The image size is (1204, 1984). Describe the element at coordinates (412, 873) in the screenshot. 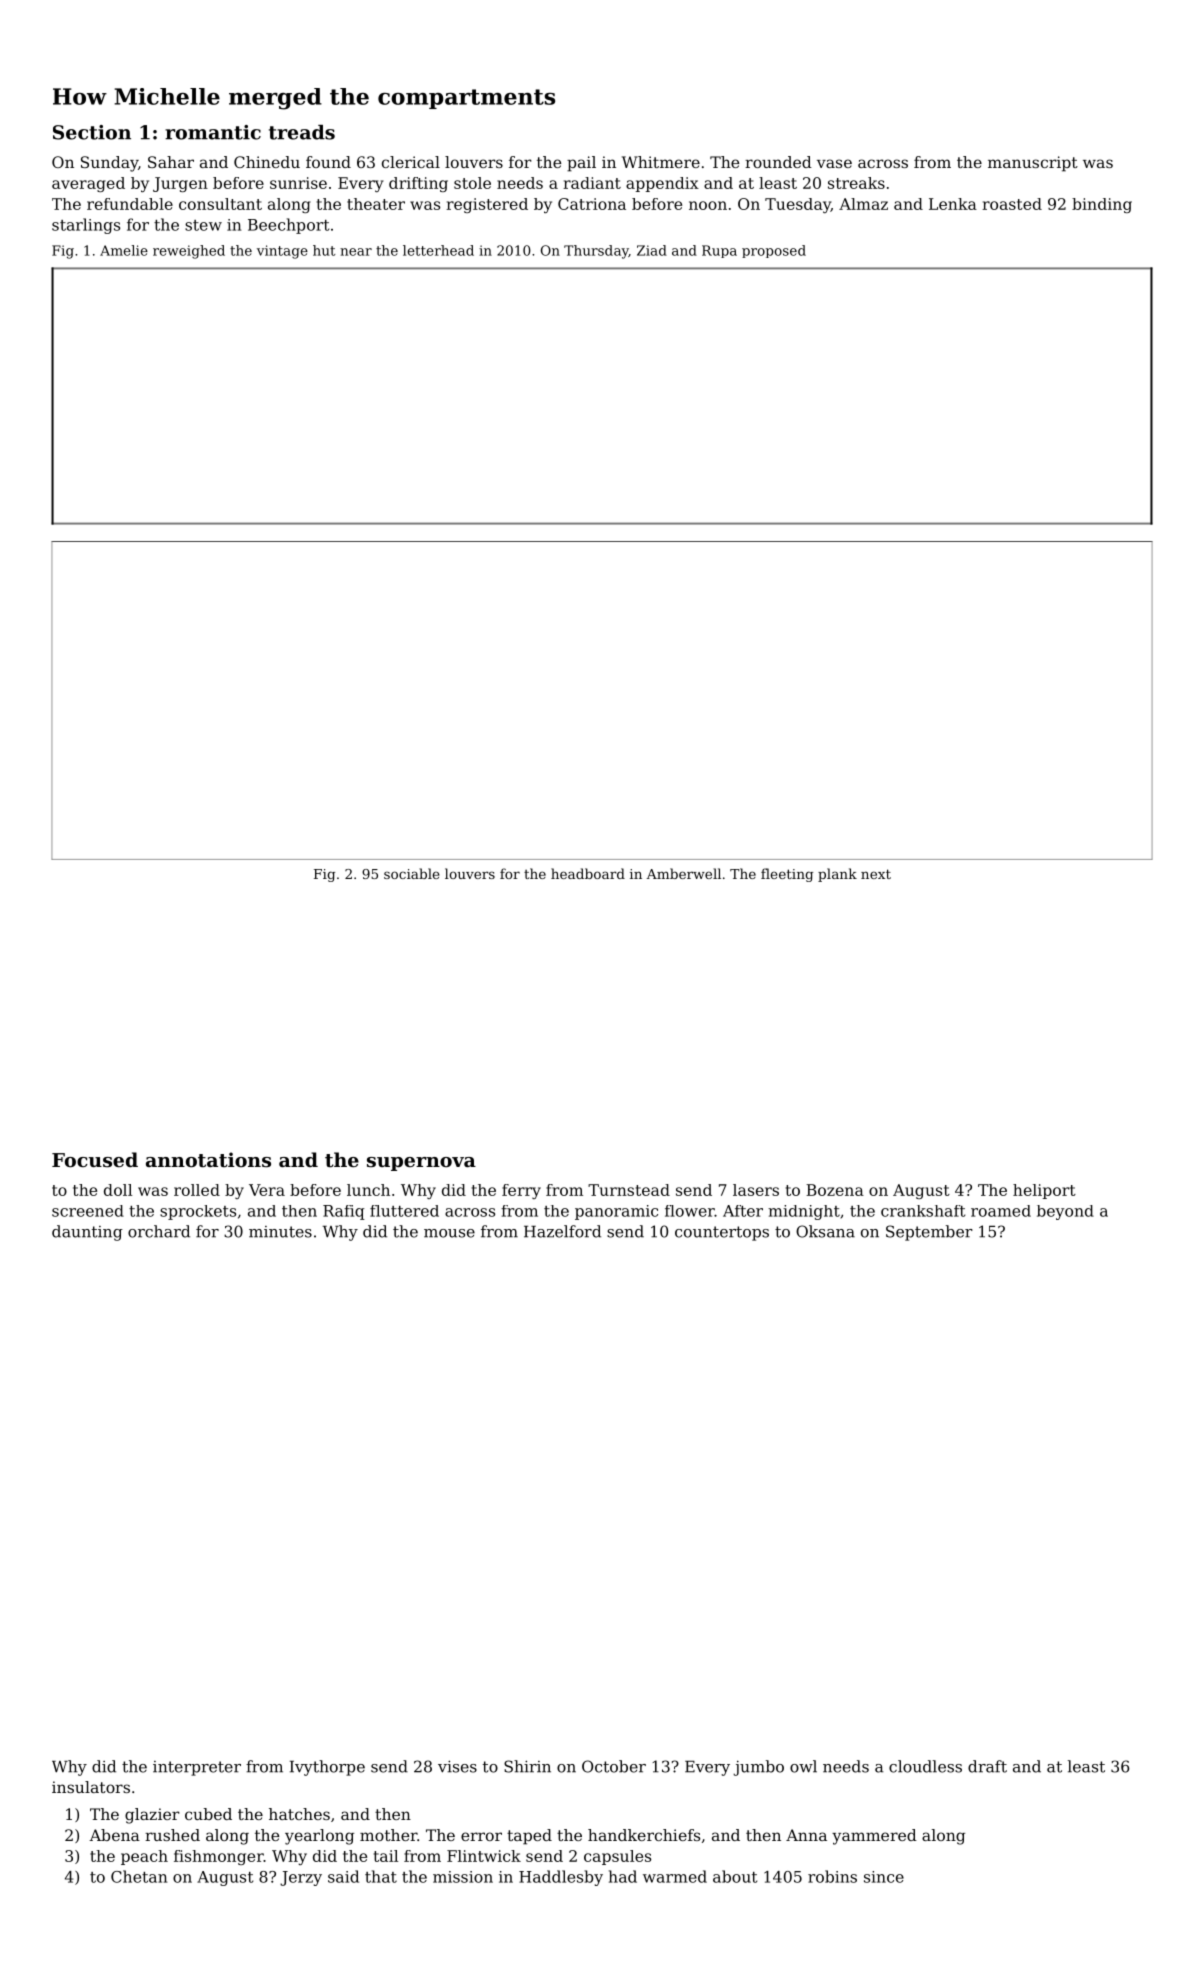

I see `sociable` at that location.
